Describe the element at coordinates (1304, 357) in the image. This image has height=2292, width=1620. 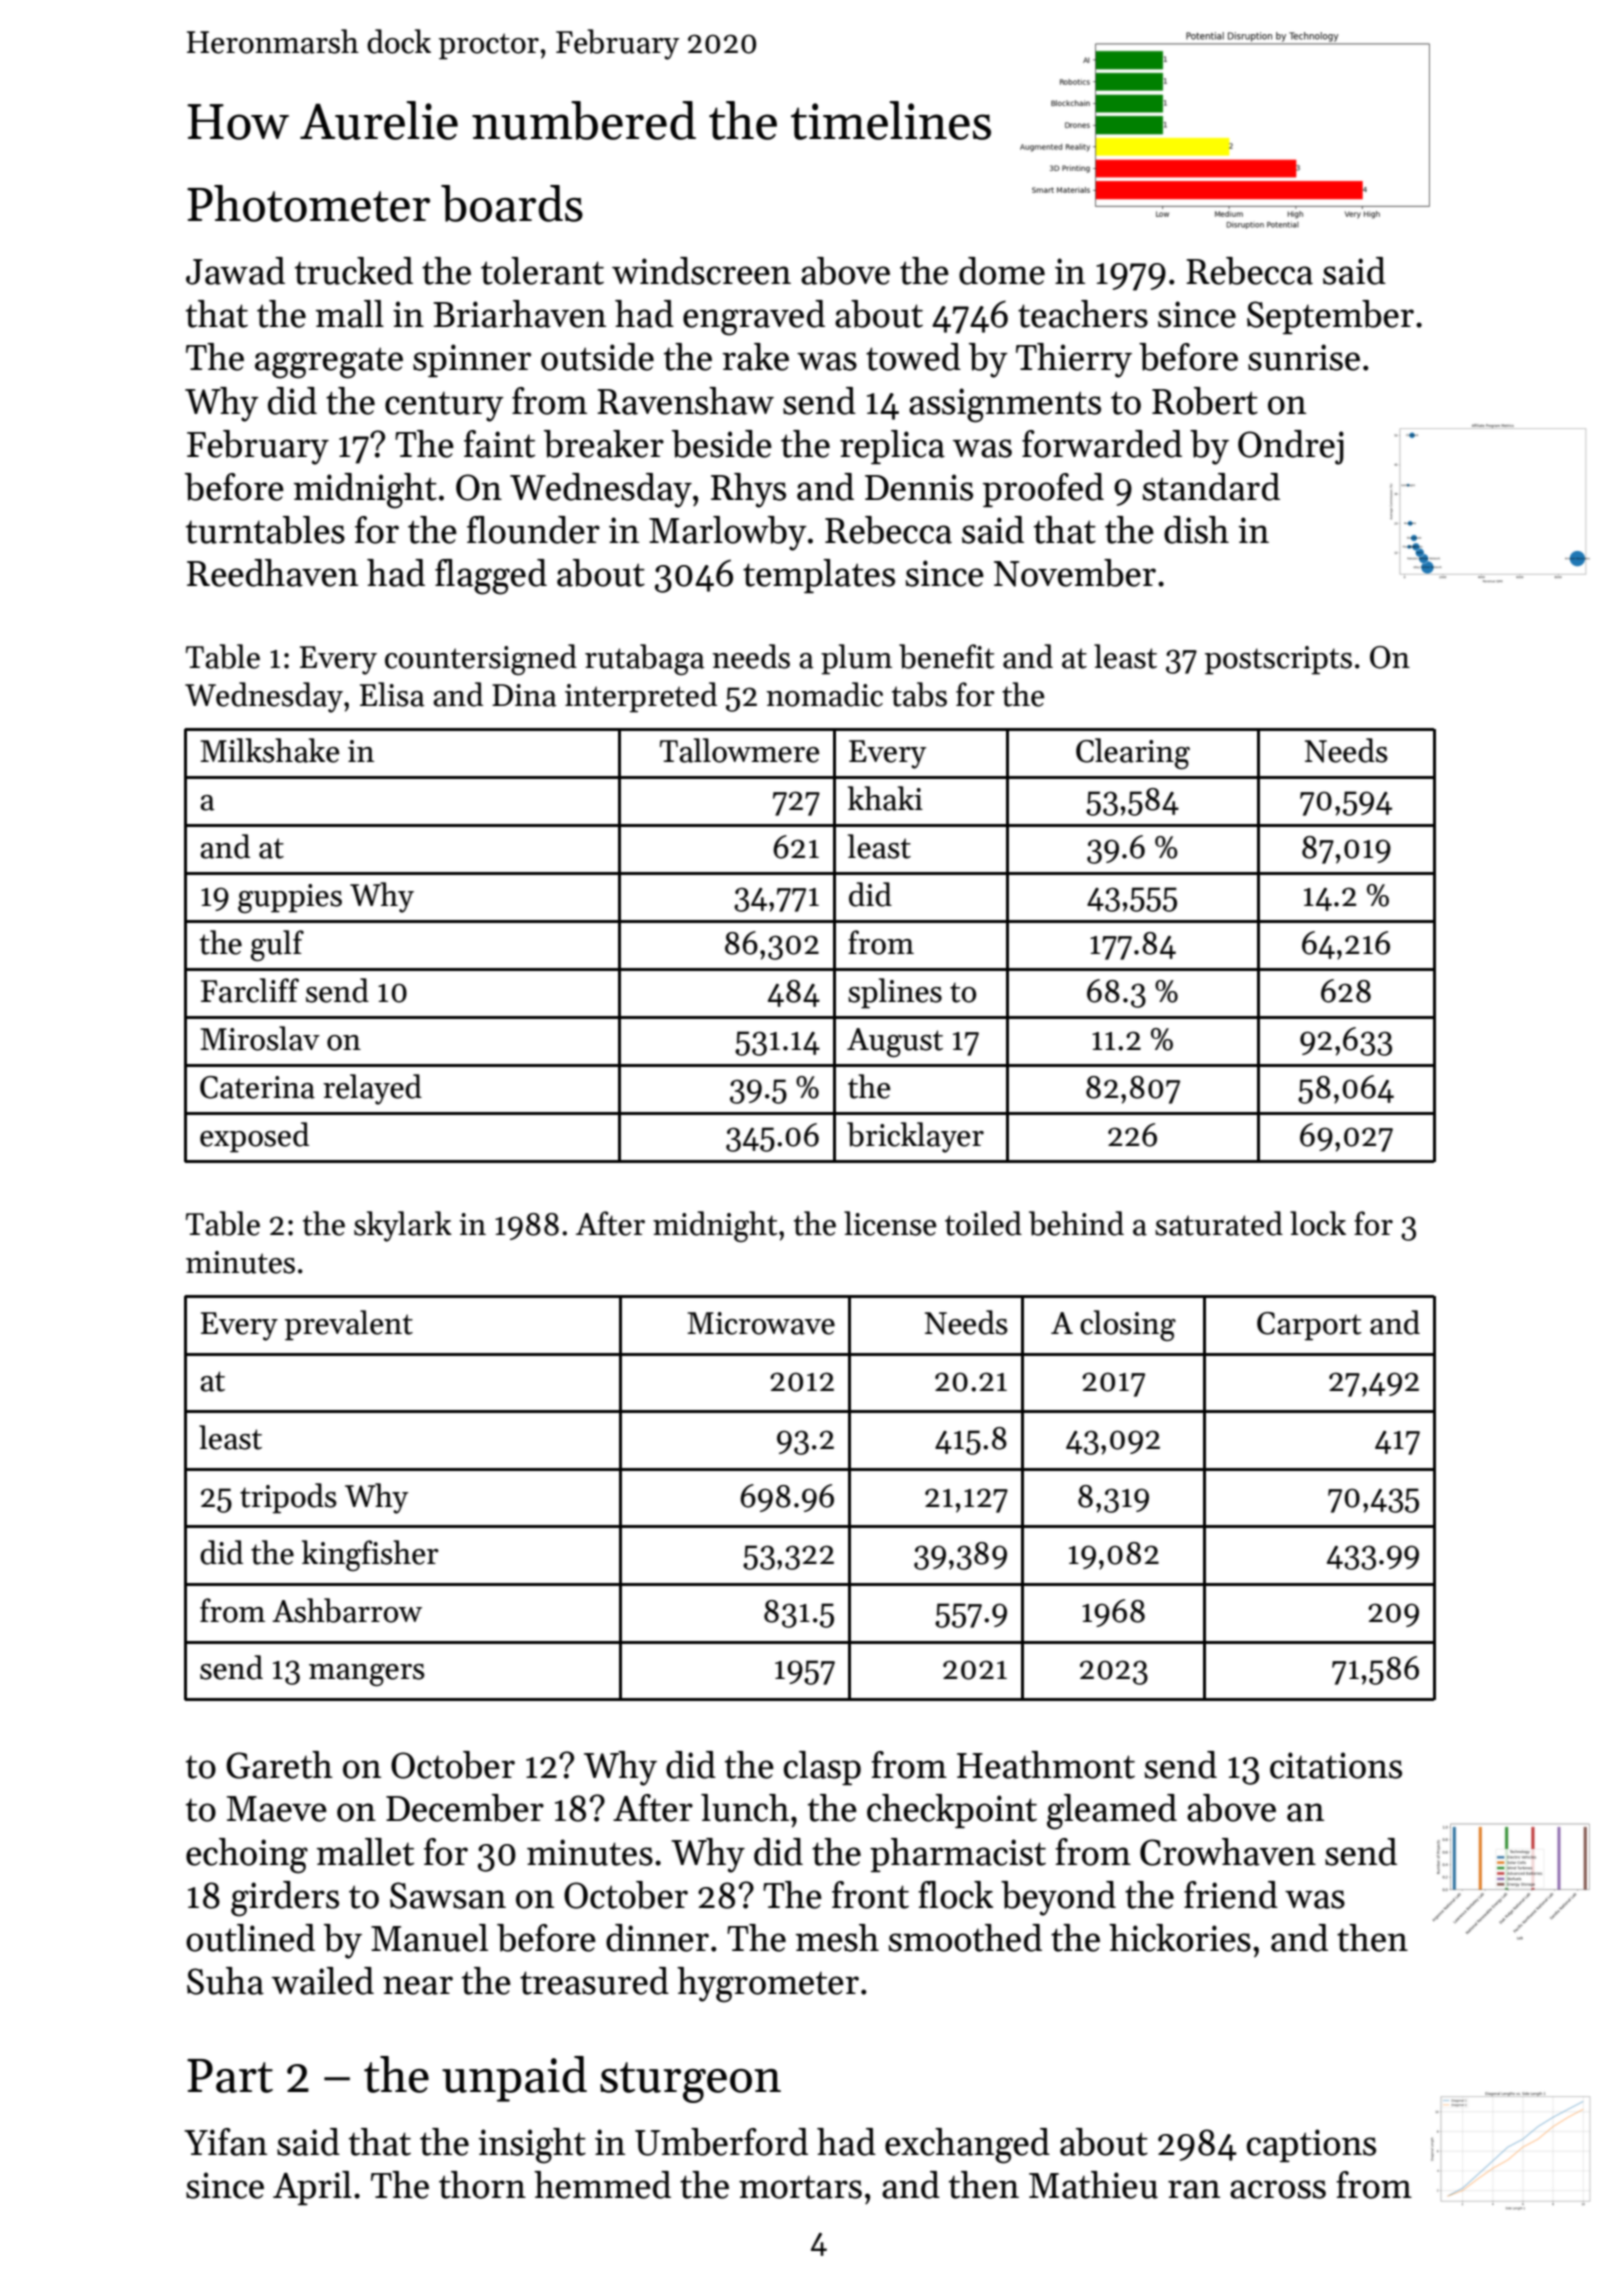
I see `sunrise` at that location.
